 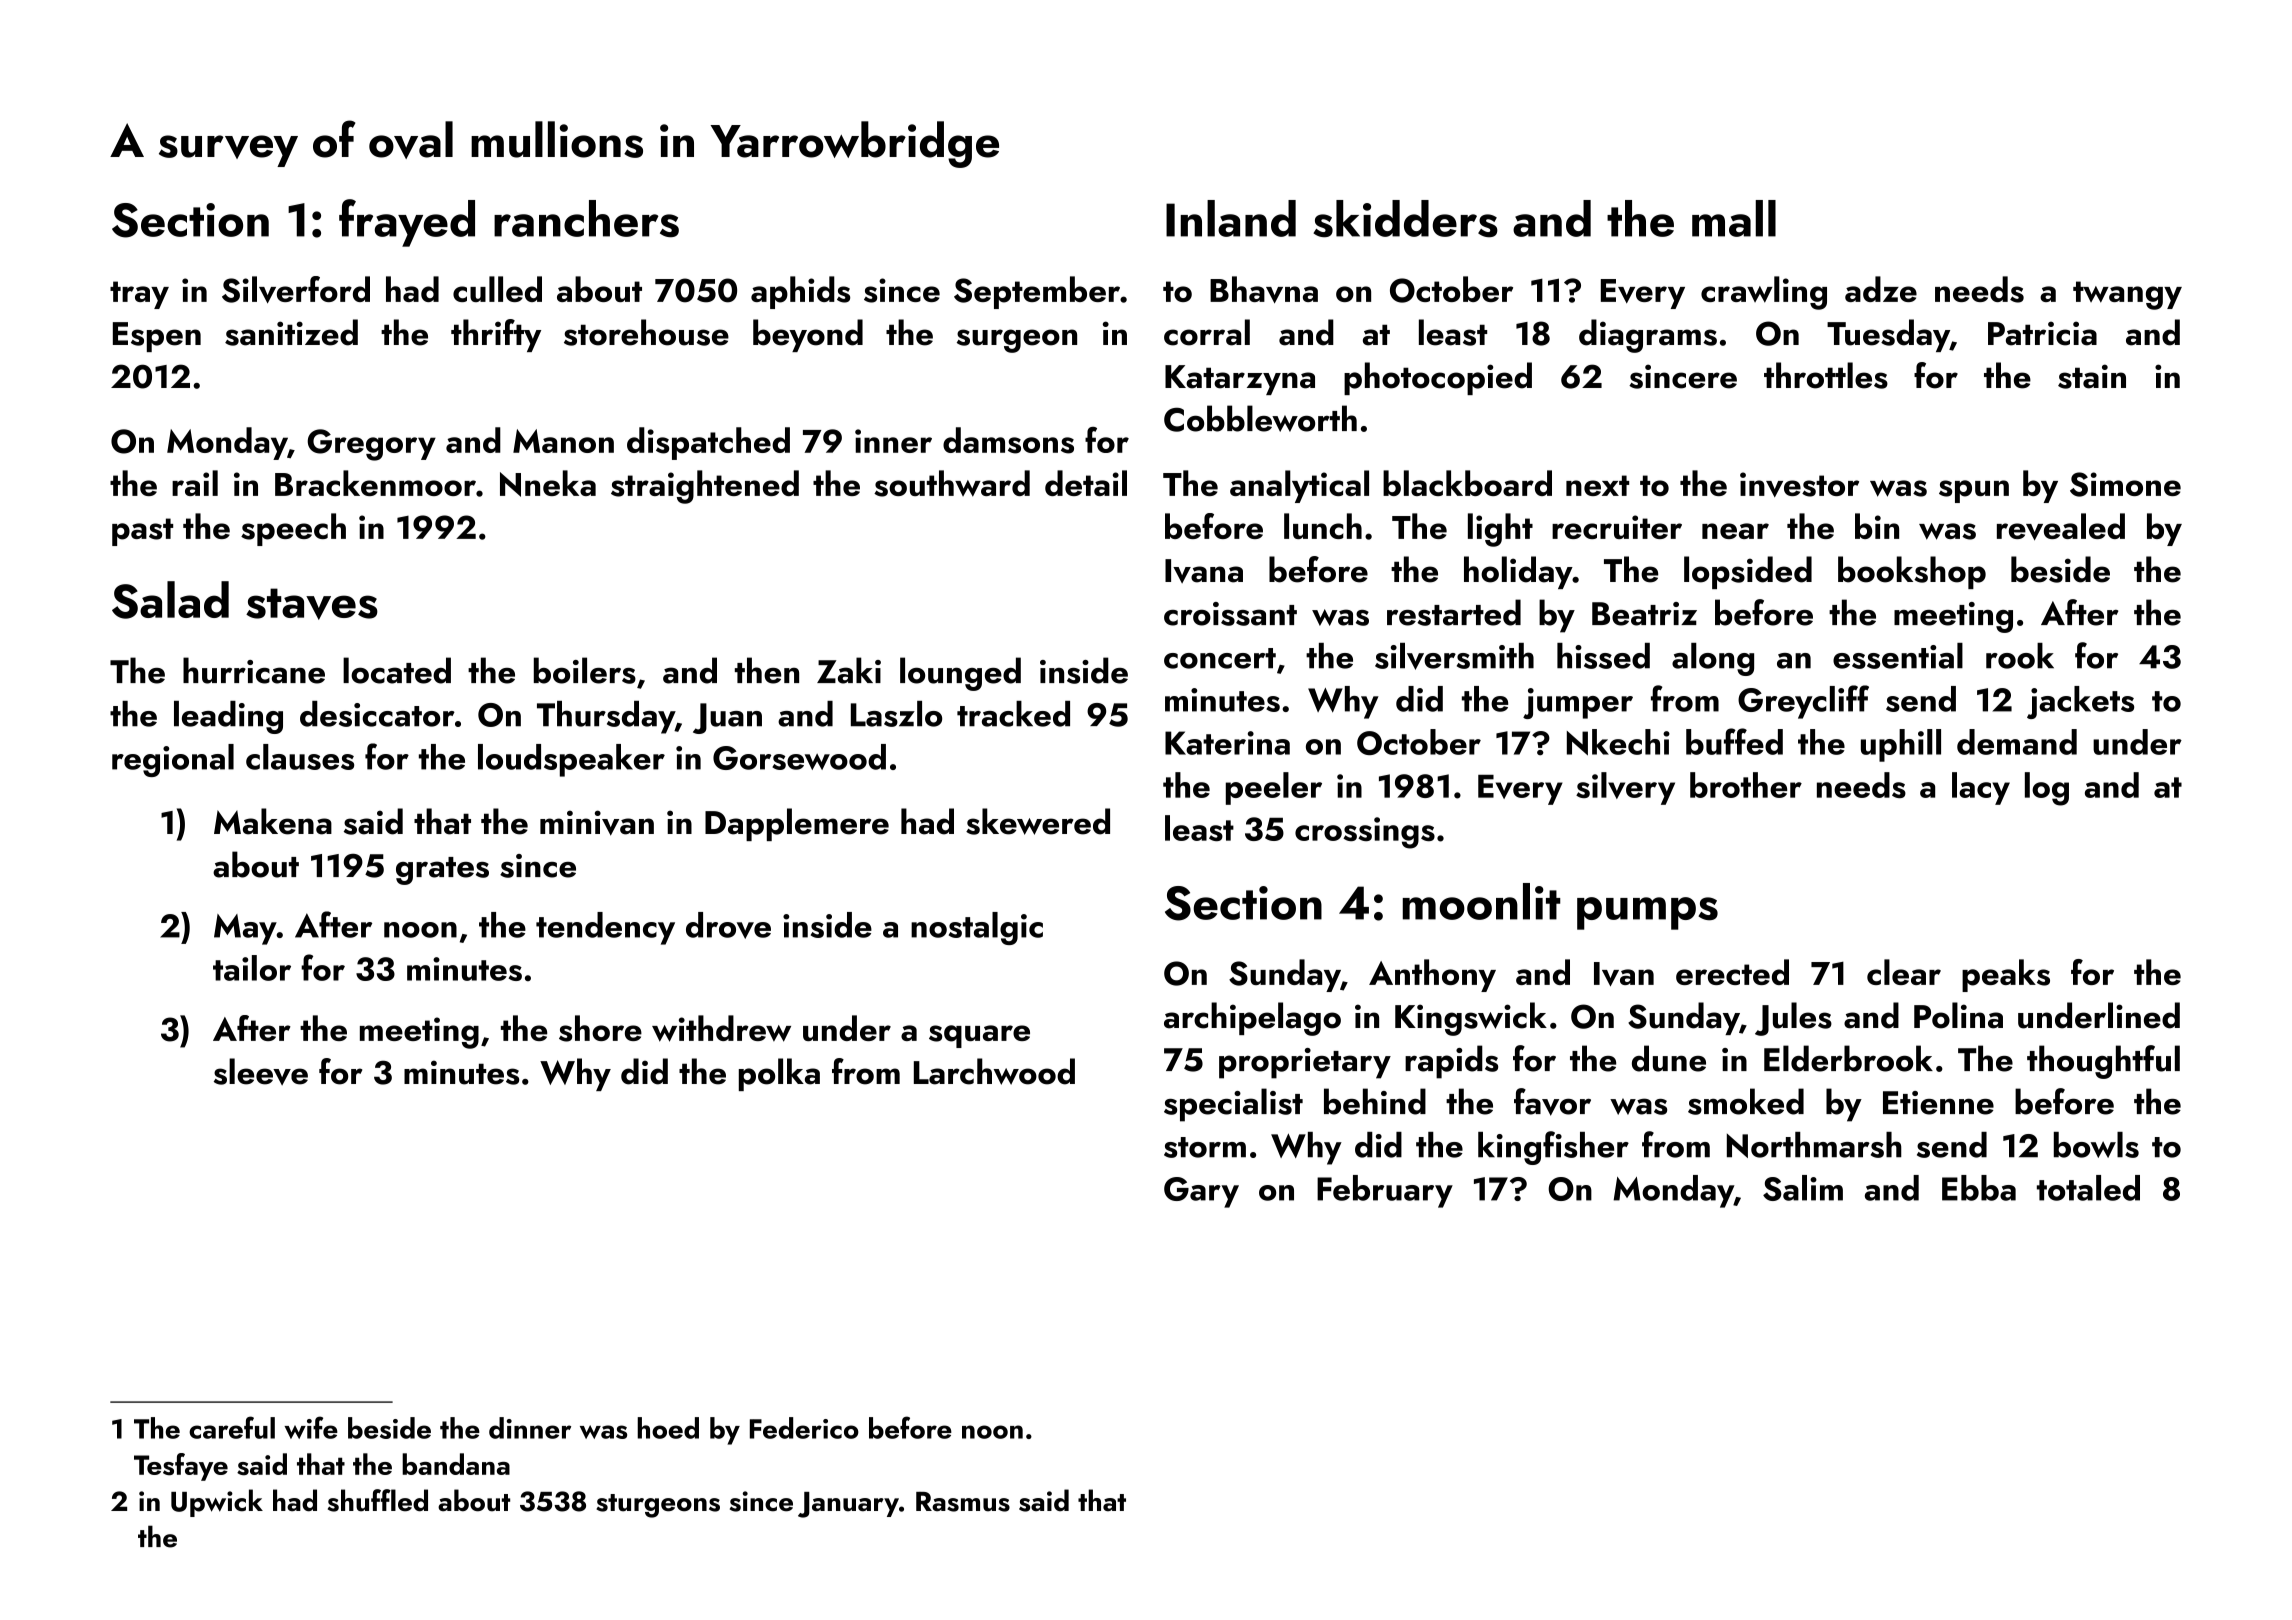 I want to click on sleeve, so click(x=261, y=1071).
